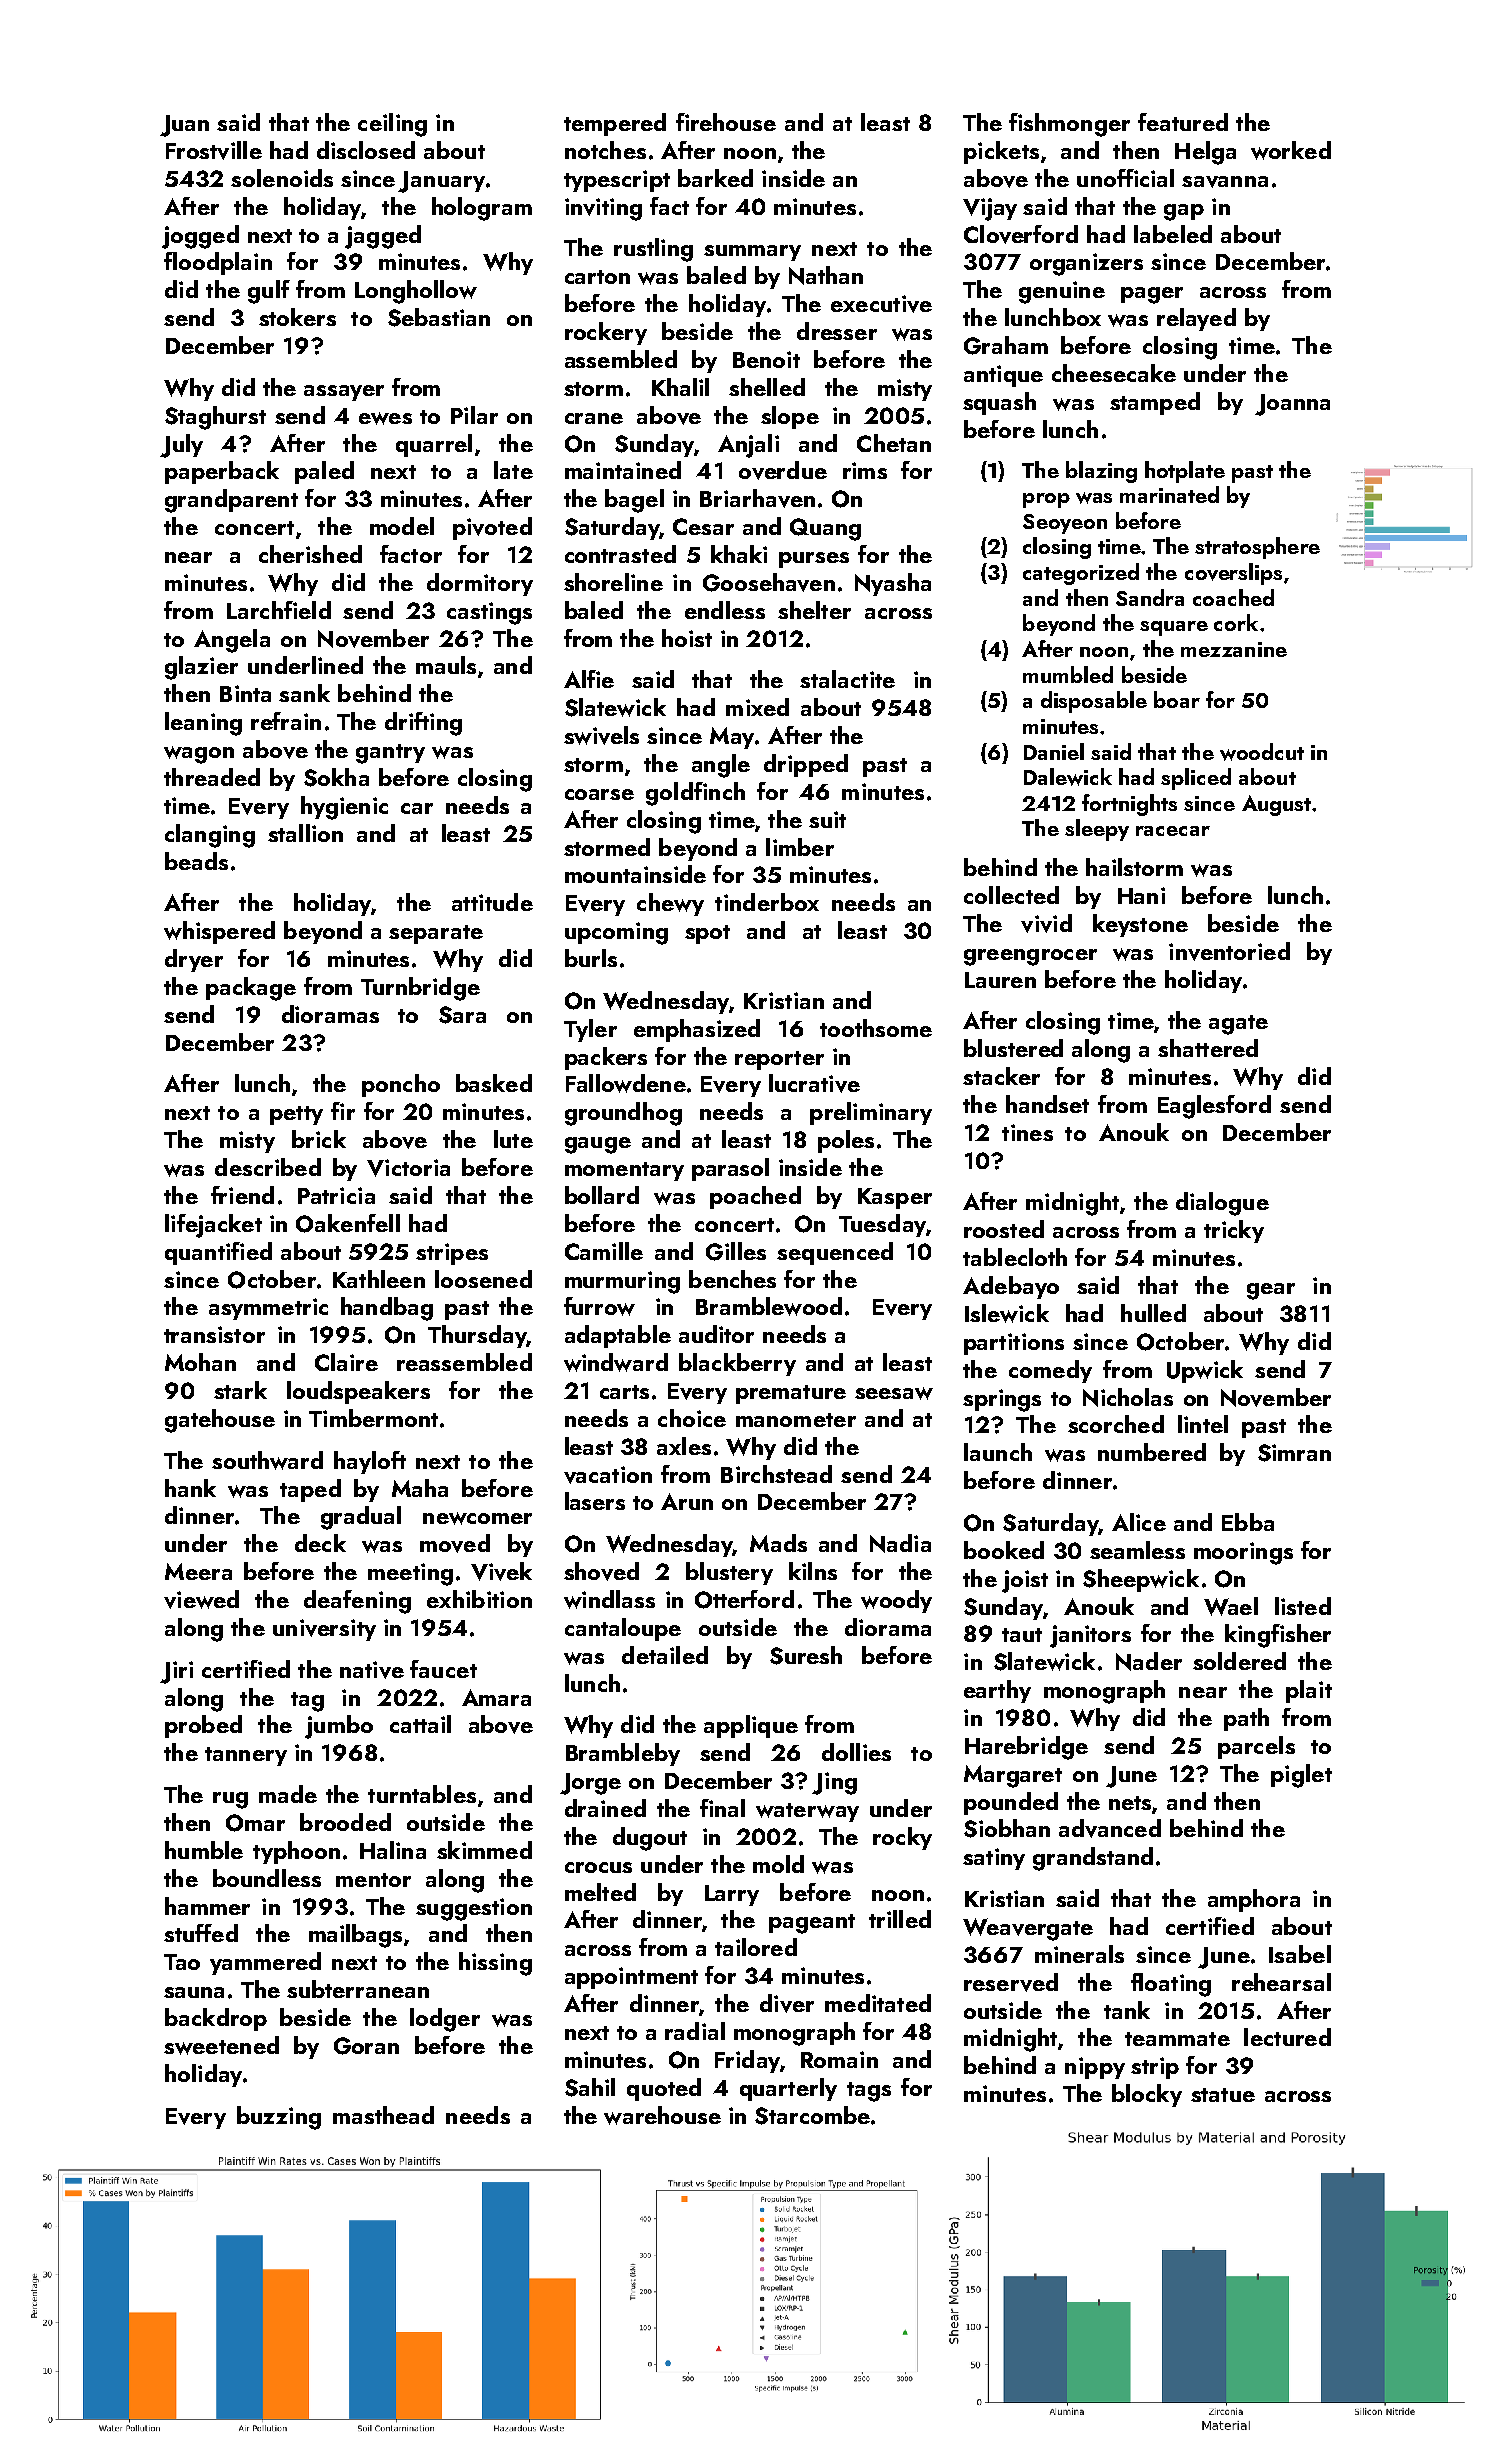 The width and height of the screenshot is (1496, 2464). What do you see at coordinates (869, 2092) in the screenshot?
I see `tags` at bounding box center [869, 2092].
